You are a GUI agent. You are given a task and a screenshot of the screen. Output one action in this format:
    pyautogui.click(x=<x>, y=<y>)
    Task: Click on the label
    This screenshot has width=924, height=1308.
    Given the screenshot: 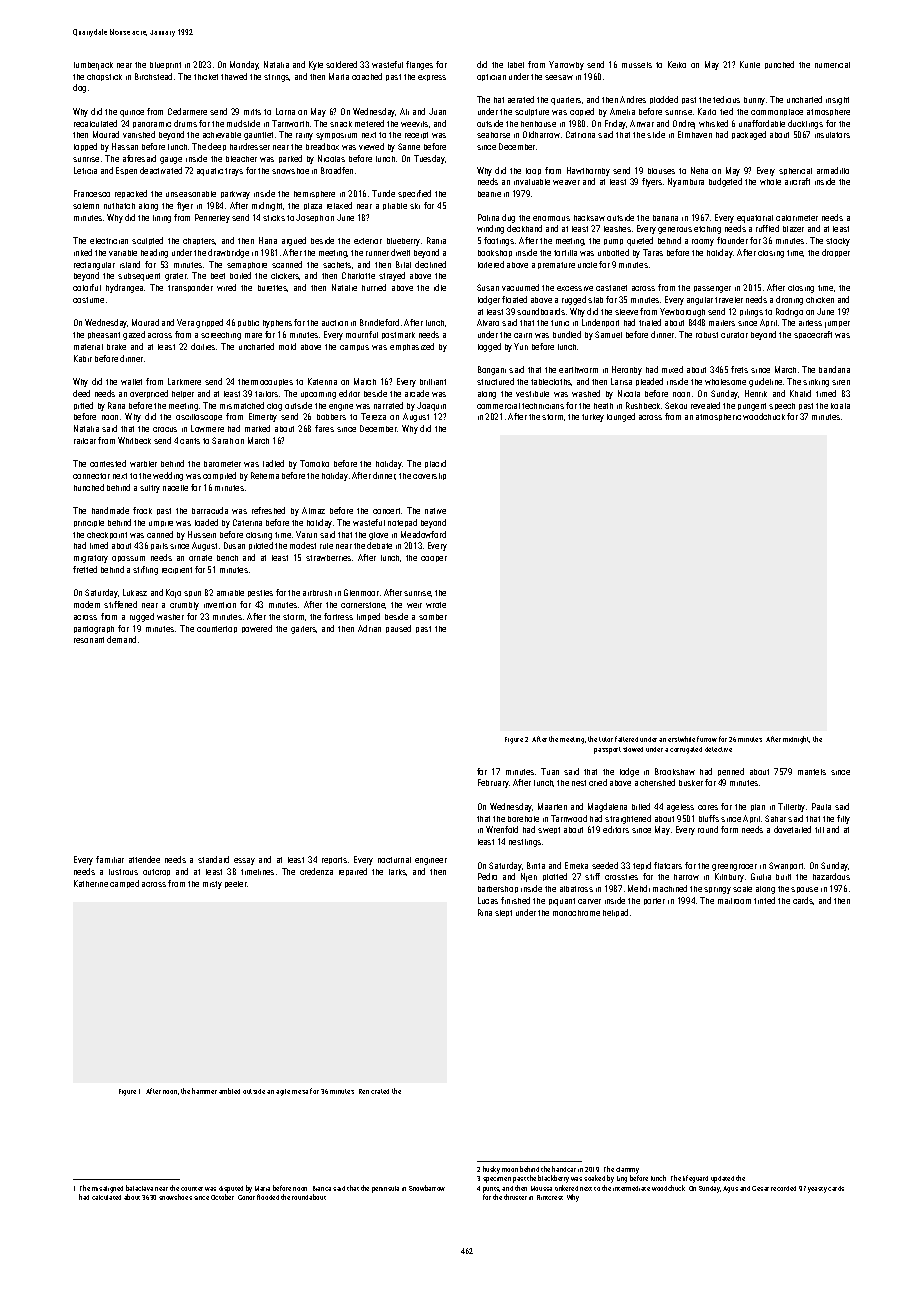 What is the action you would take?
    pyautogui.click(x=516, y=65)
